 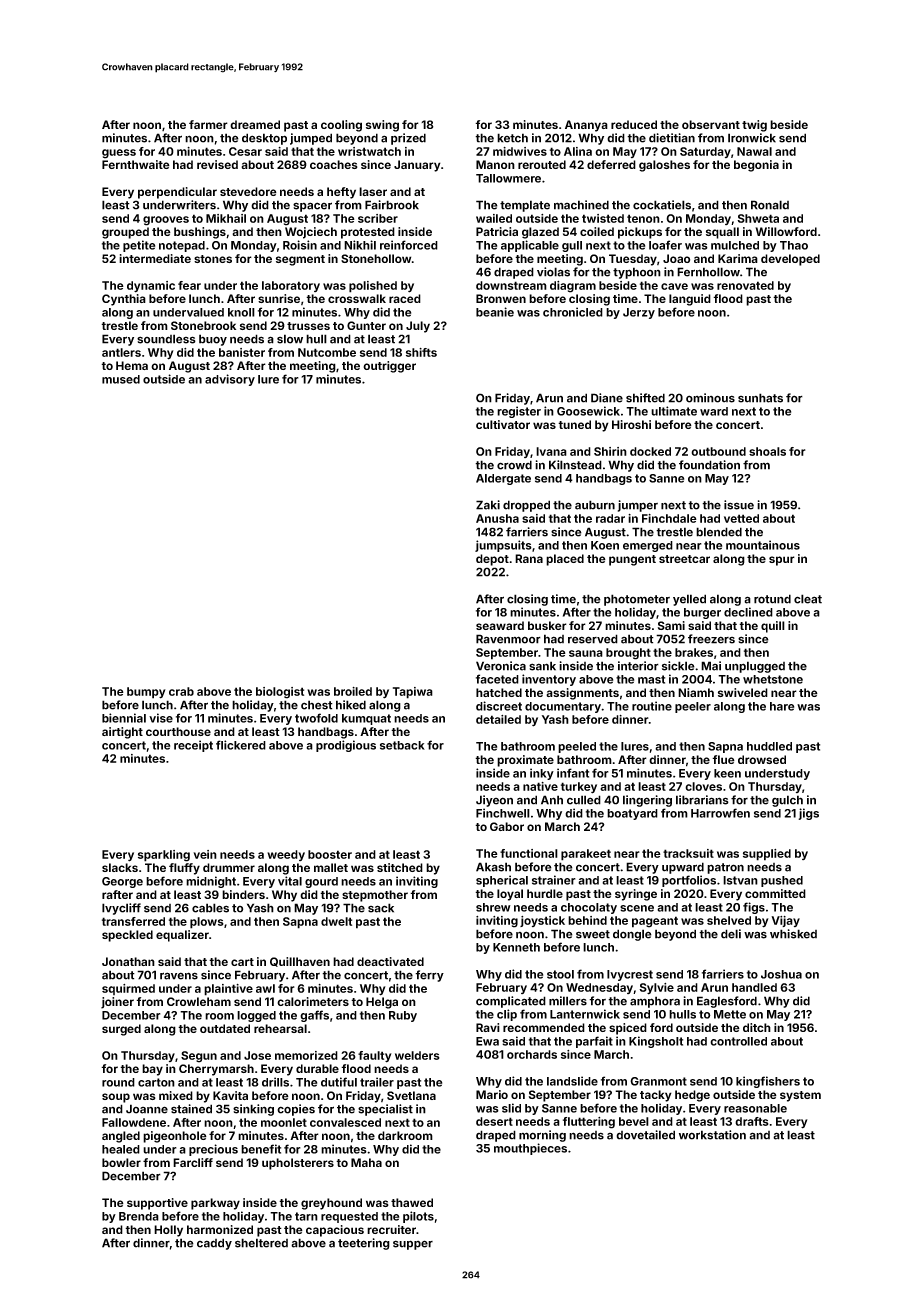 I want to click on advisory, so click(x=230, y=380).
